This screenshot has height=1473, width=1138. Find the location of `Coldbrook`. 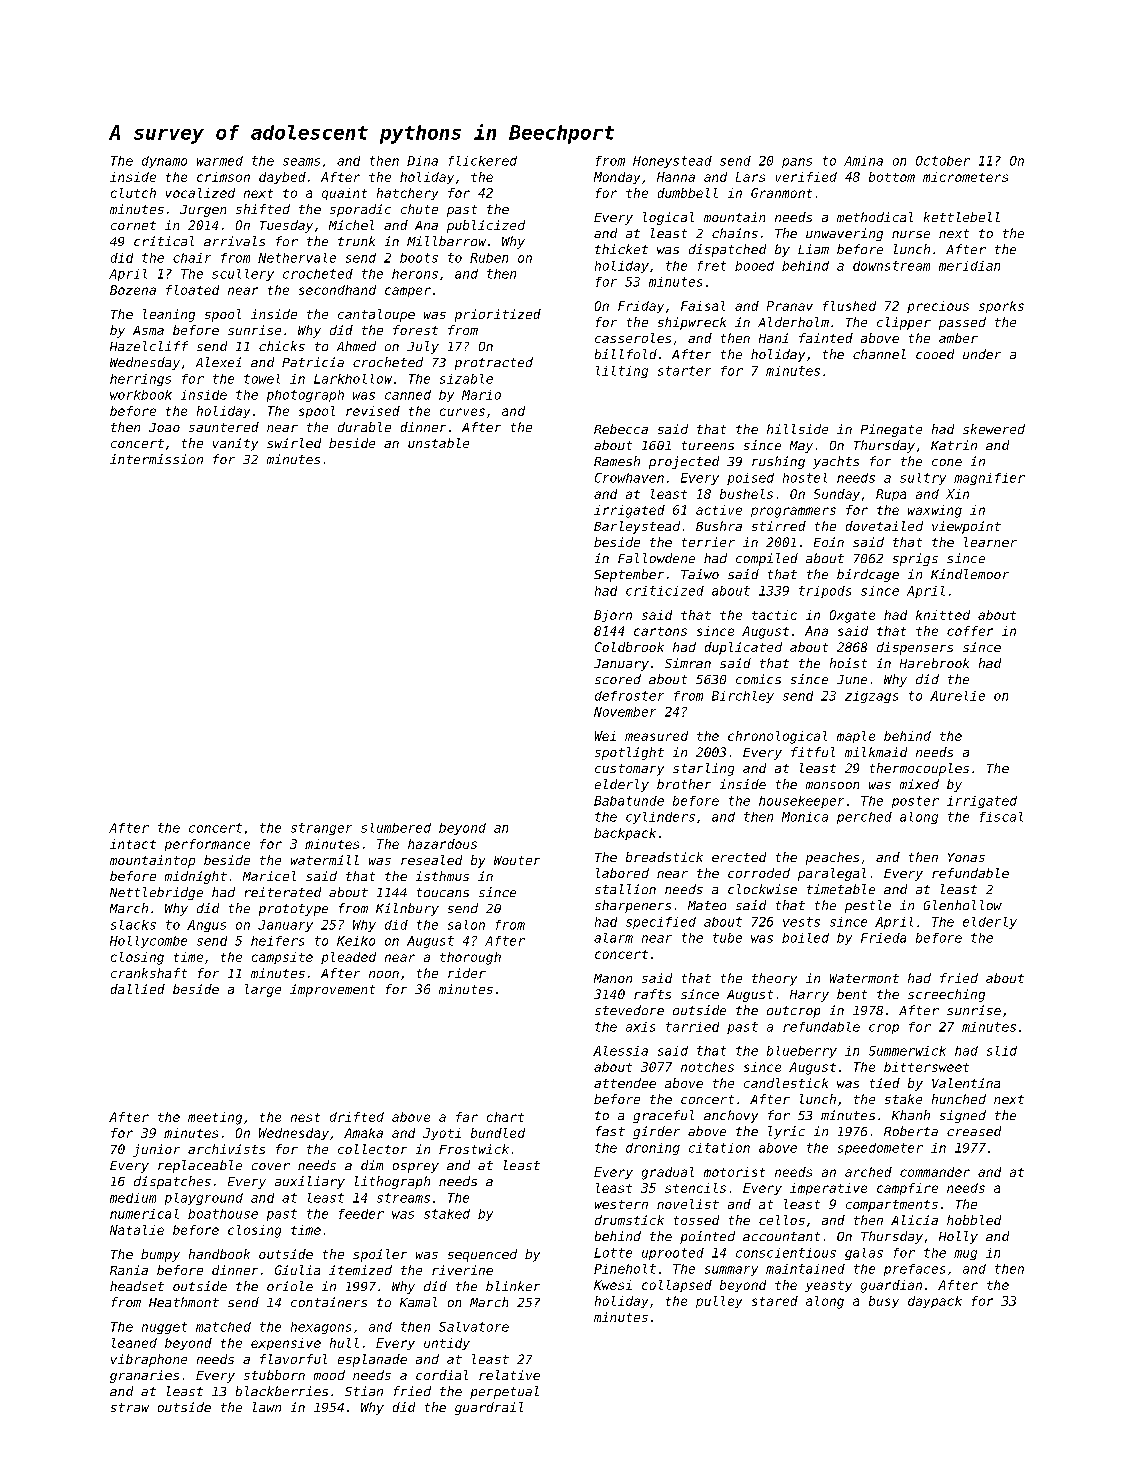

Coldbrook is located at coordinates (629, 647).
